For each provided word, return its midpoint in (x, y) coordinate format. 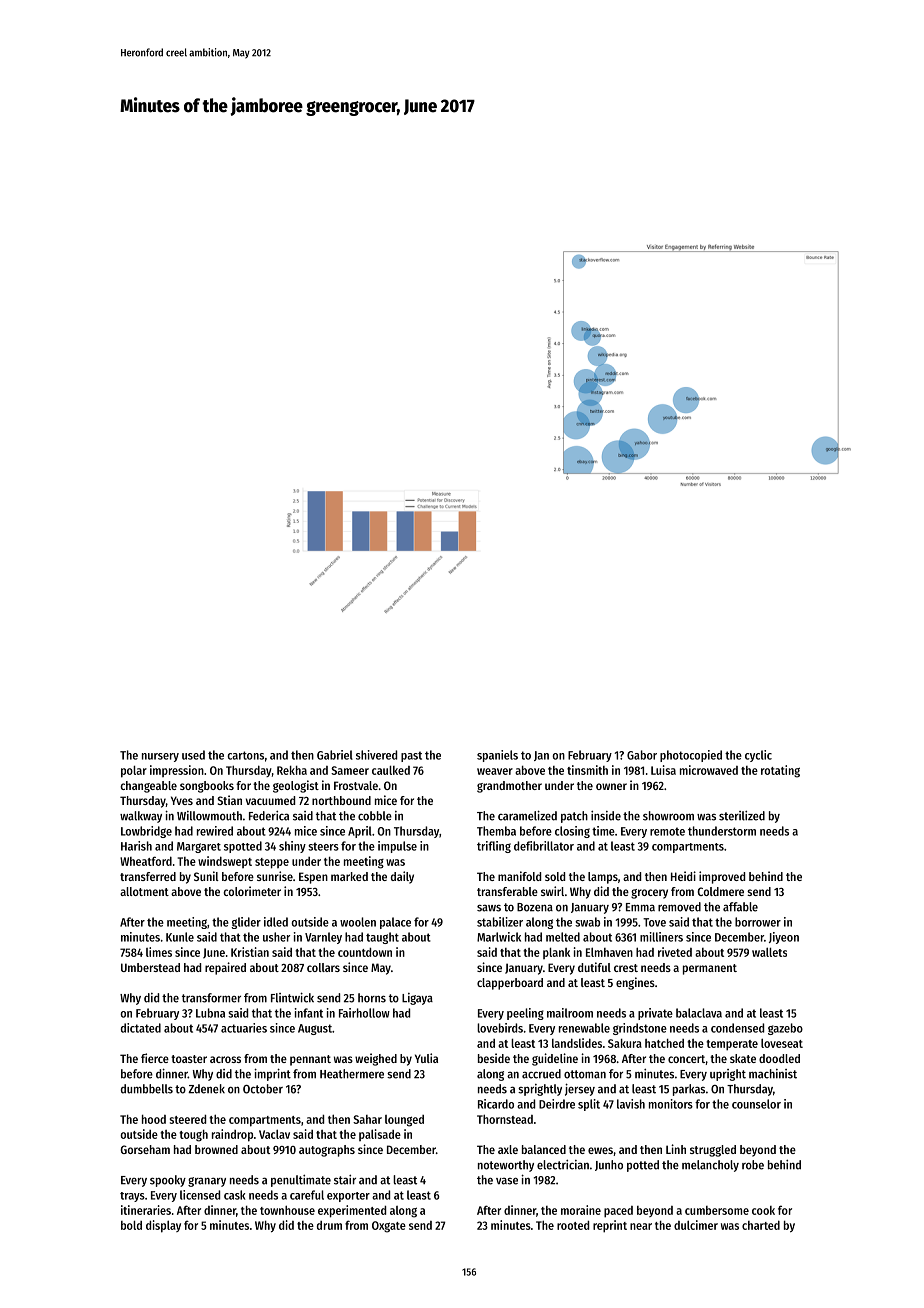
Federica (269, 815)
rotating (780, 771)
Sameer (350, 770)
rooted (573, 1225)
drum (329, 1225)
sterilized (742, 815)
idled (276, 922)
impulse (397, 847)
